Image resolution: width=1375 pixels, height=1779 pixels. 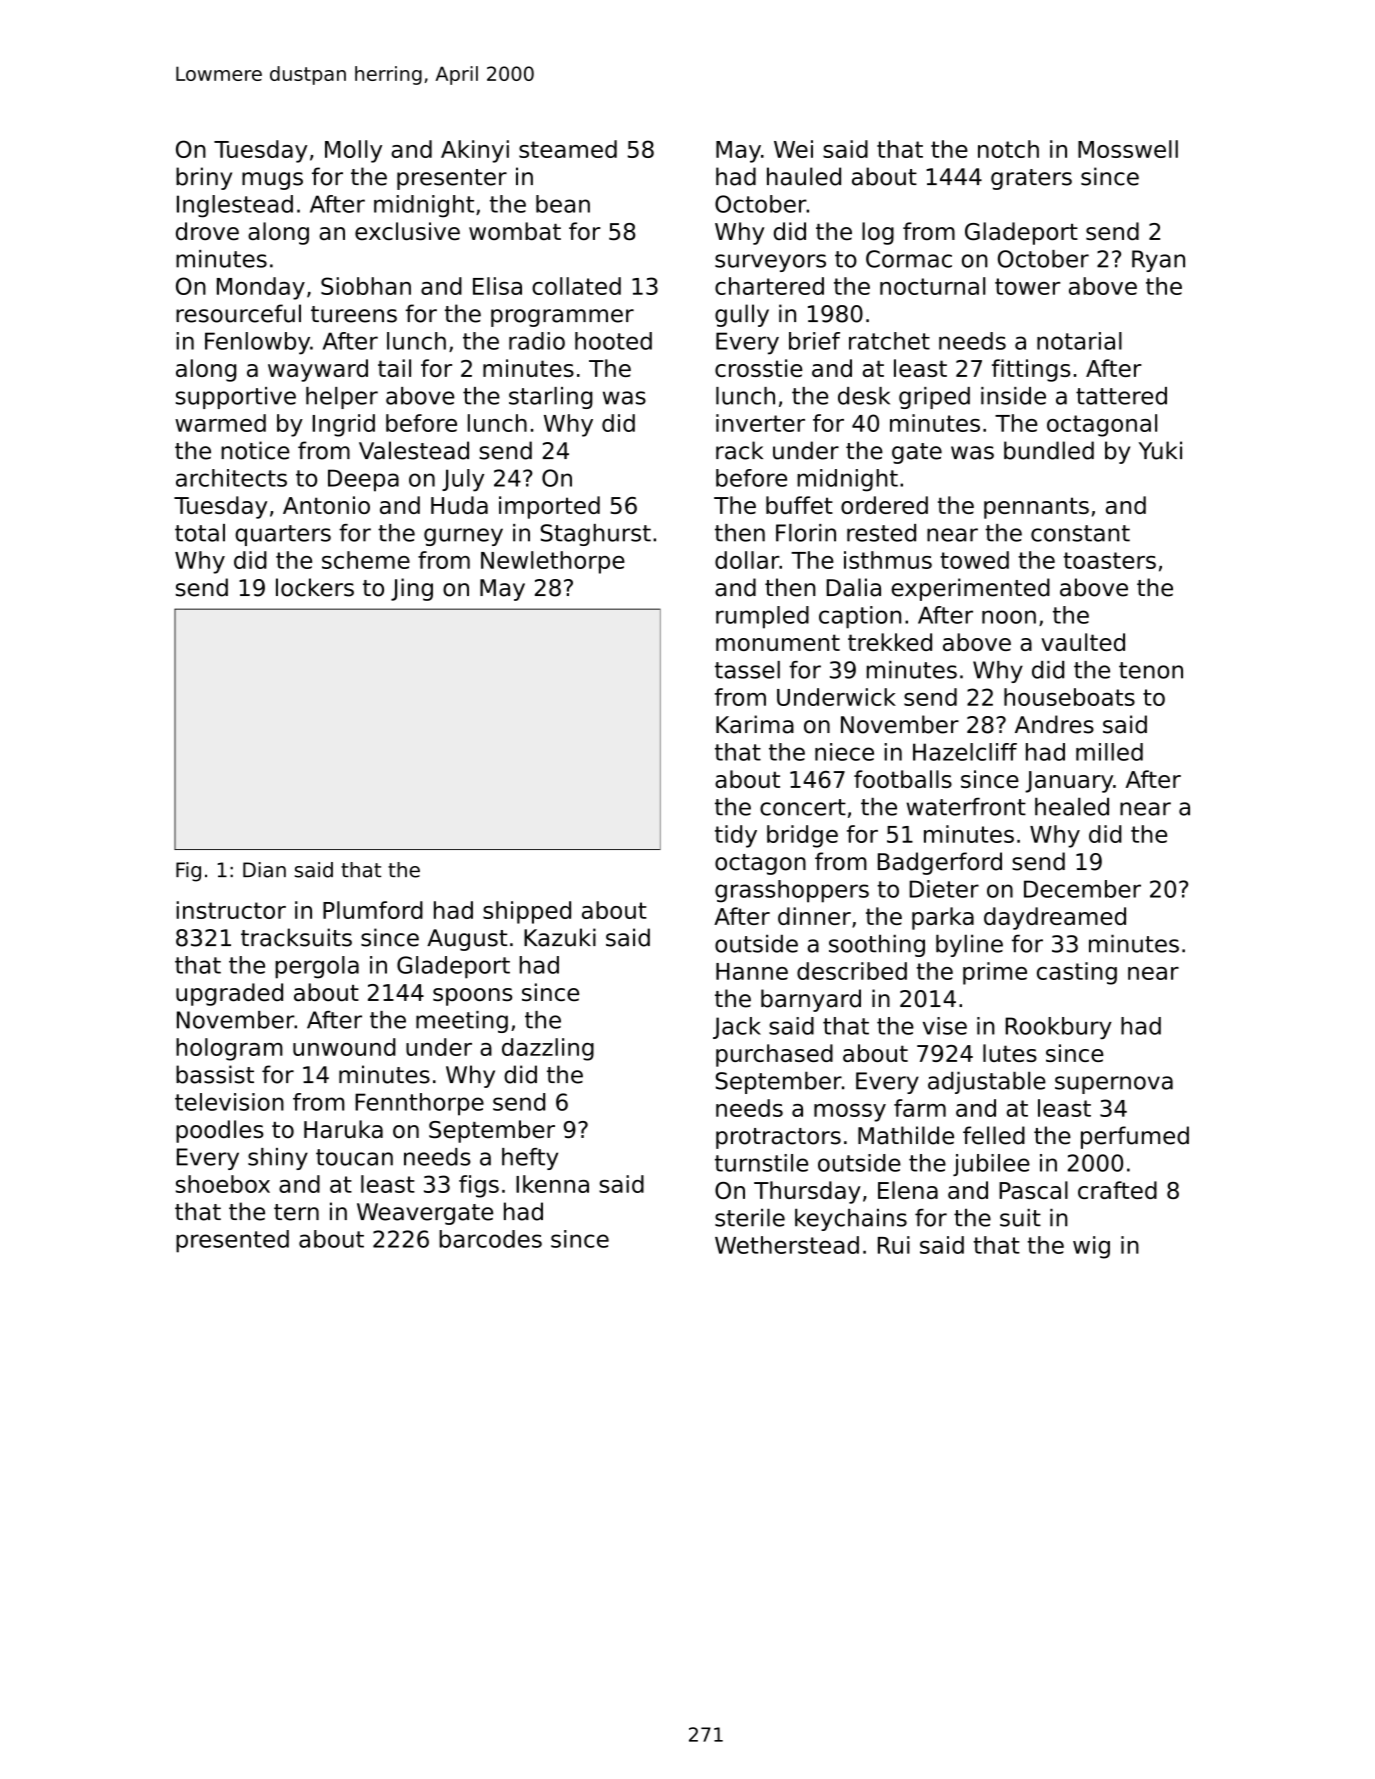 What do you see at coordinates (1091, 1247) in the screenshot?
I see `wig` at bounding box center [1091, 1247].
